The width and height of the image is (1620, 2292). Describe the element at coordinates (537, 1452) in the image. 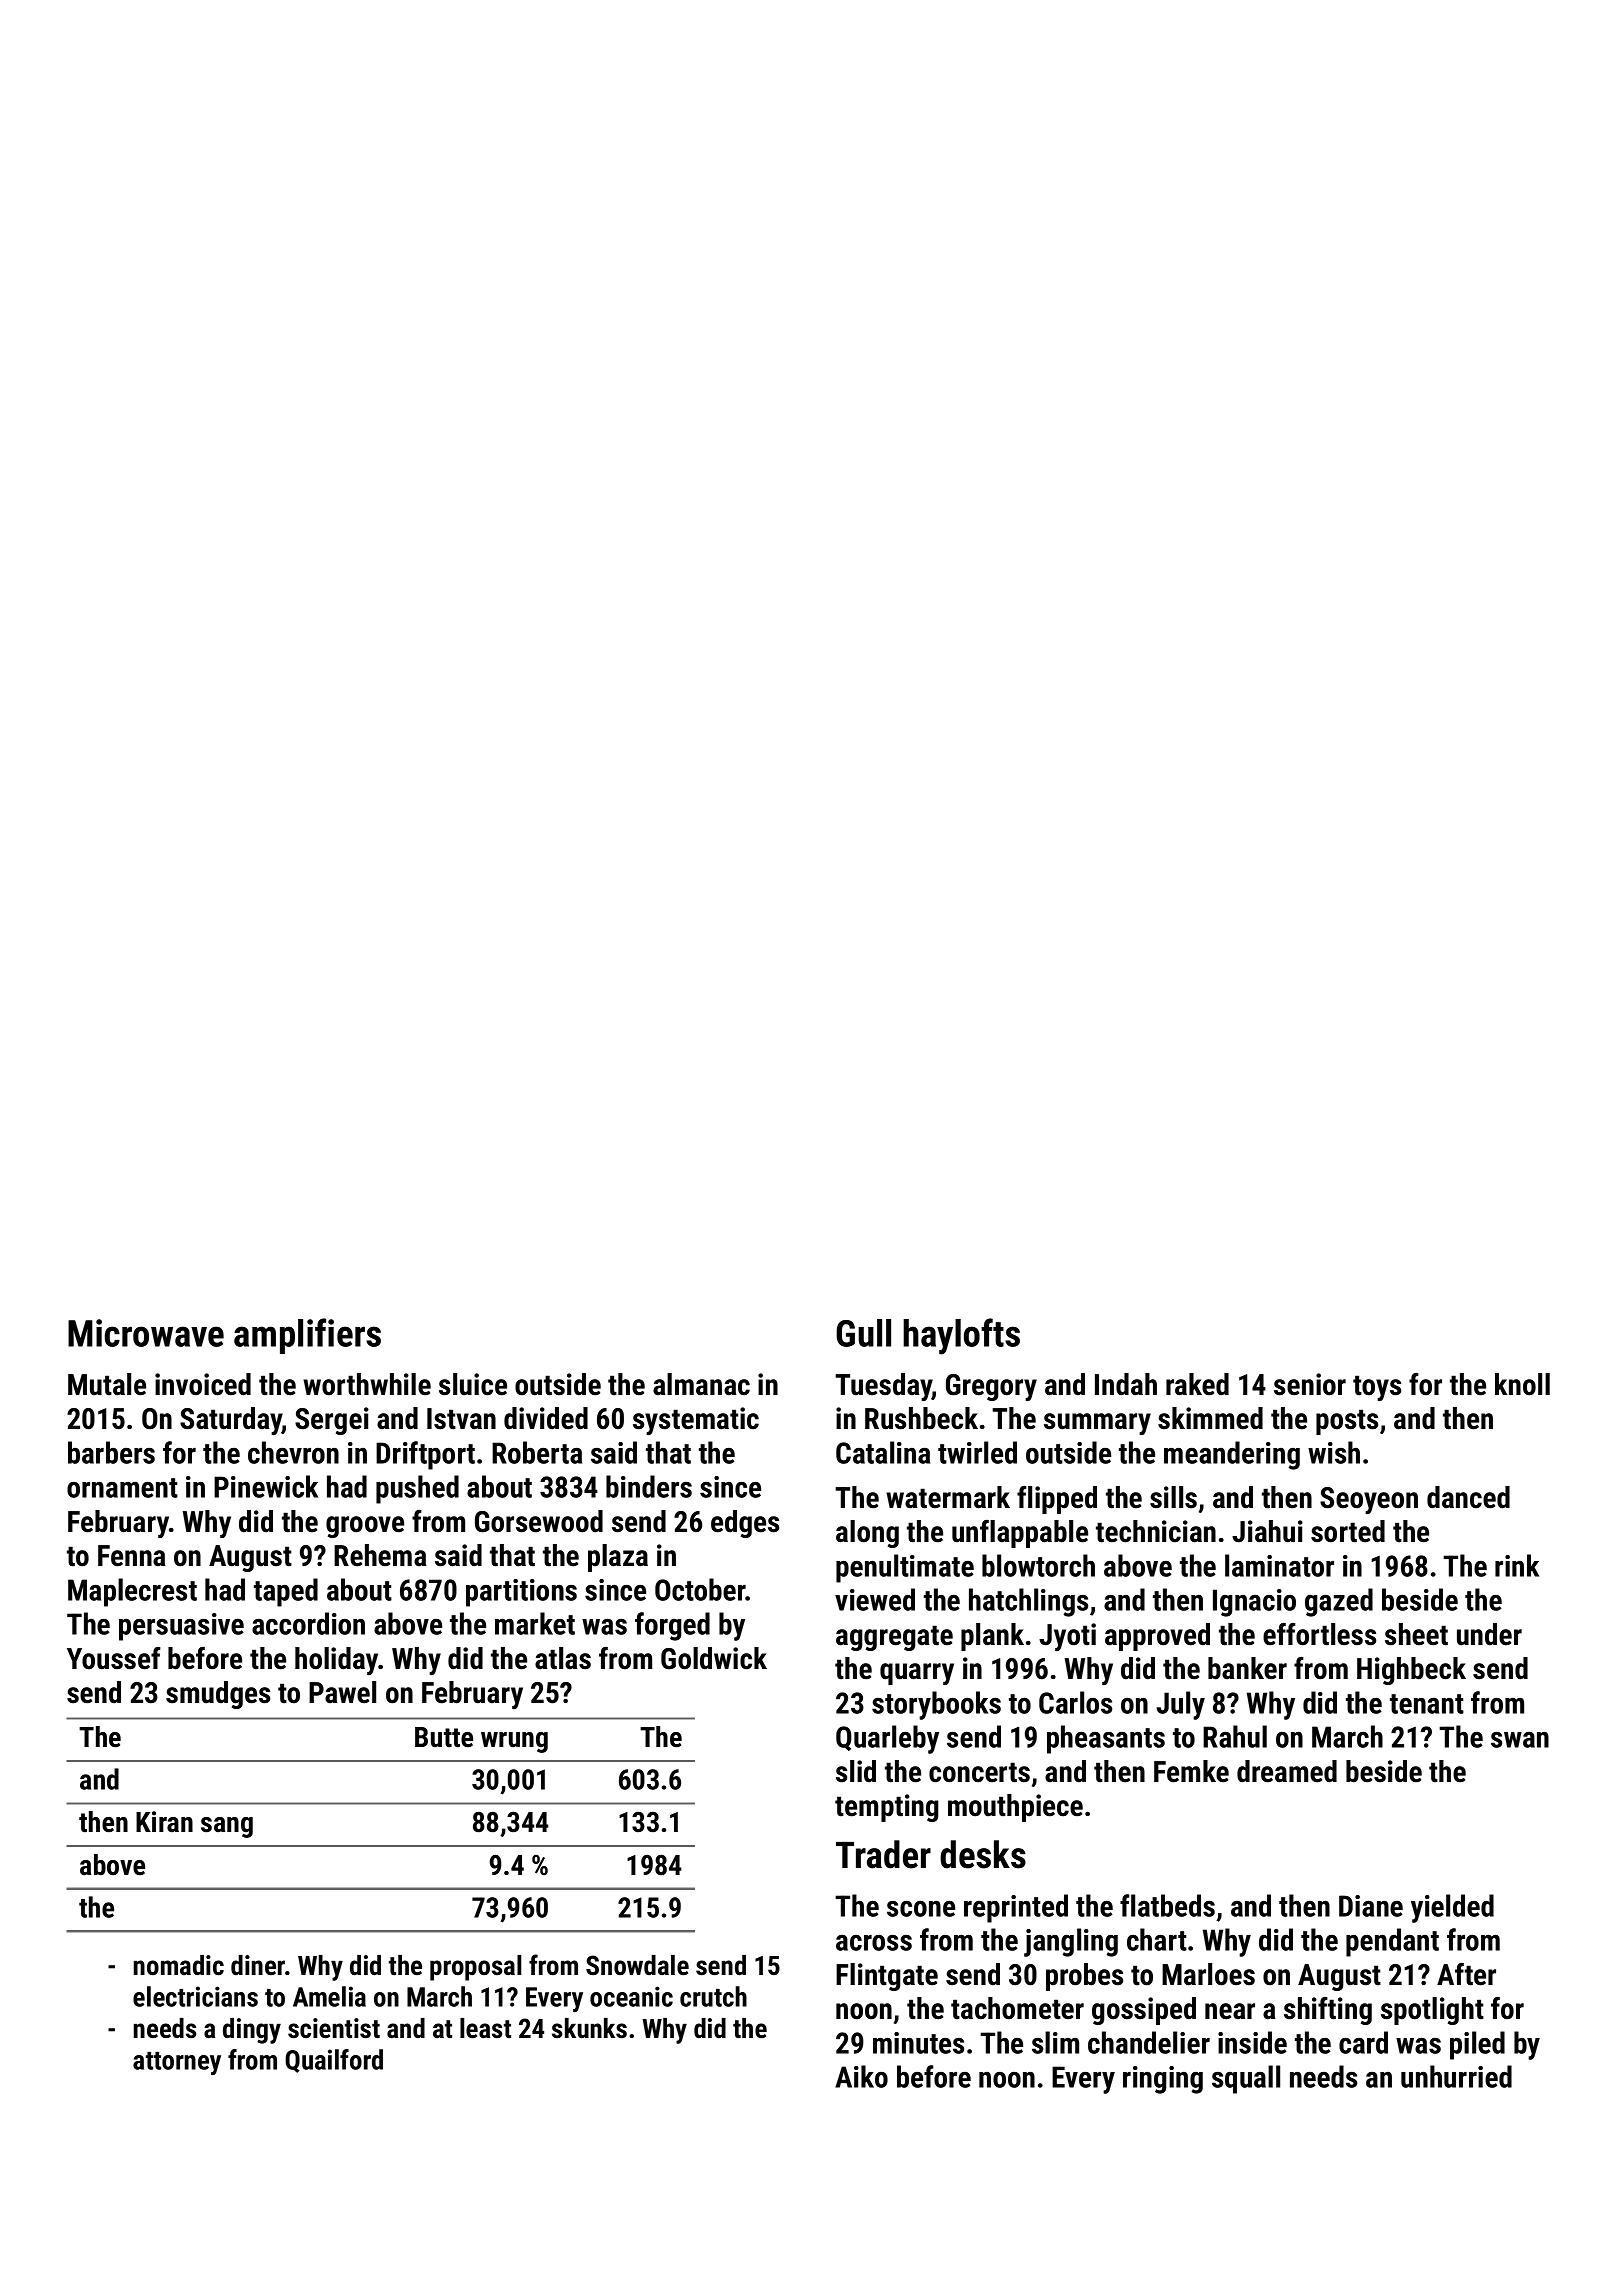

I see `Roberta` at that location.
